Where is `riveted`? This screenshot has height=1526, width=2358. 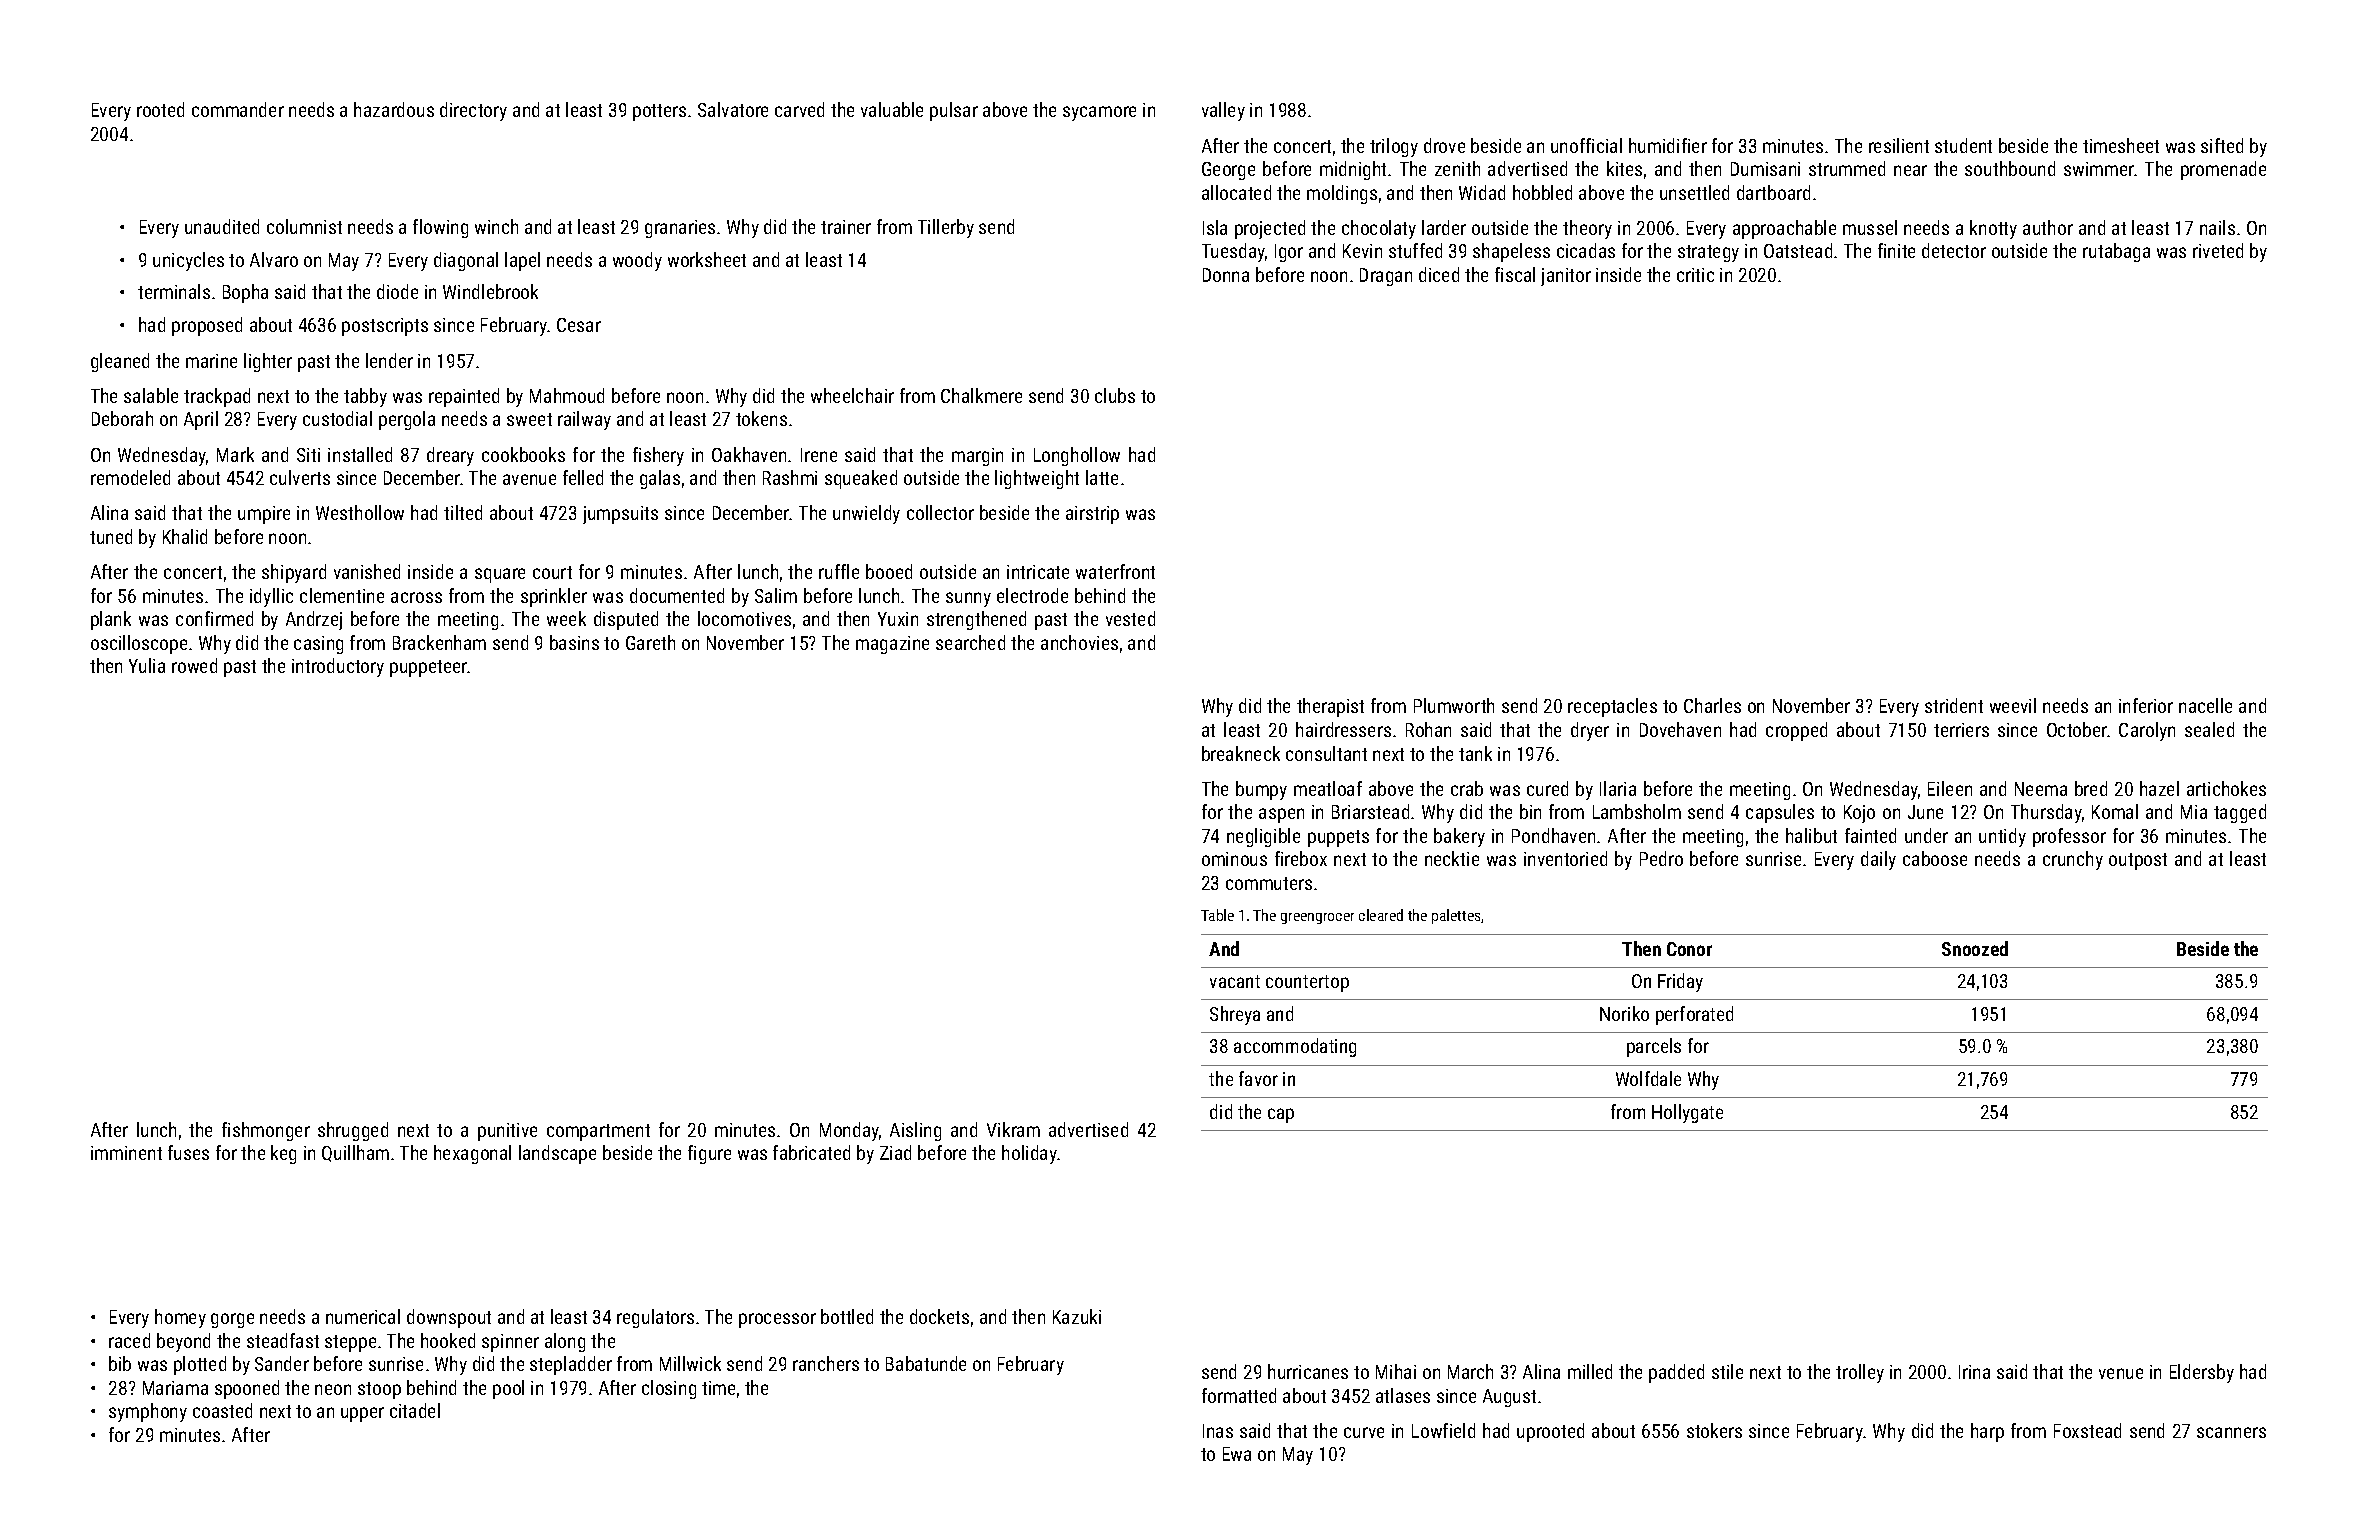
riveted is located at coordinates (2218, 250).
